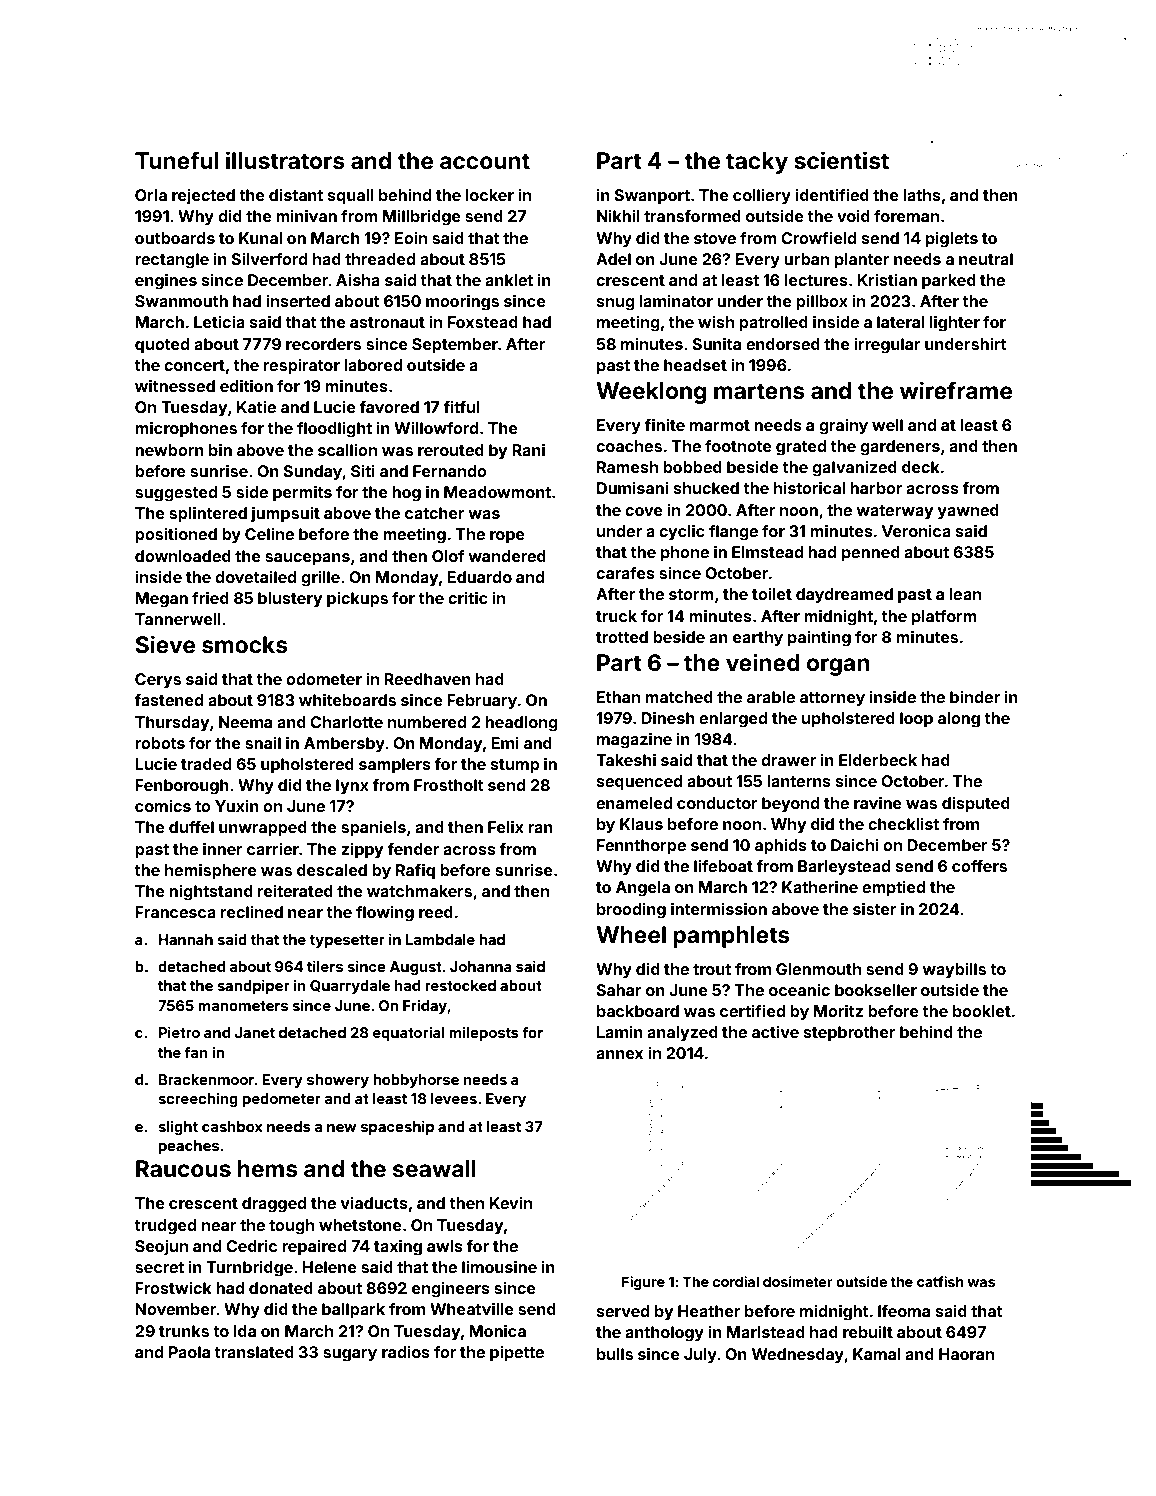  What do you see at coordinates (314, 1248) in the screenshot?
I see `repaired` at bounding box center [314, 1248].
